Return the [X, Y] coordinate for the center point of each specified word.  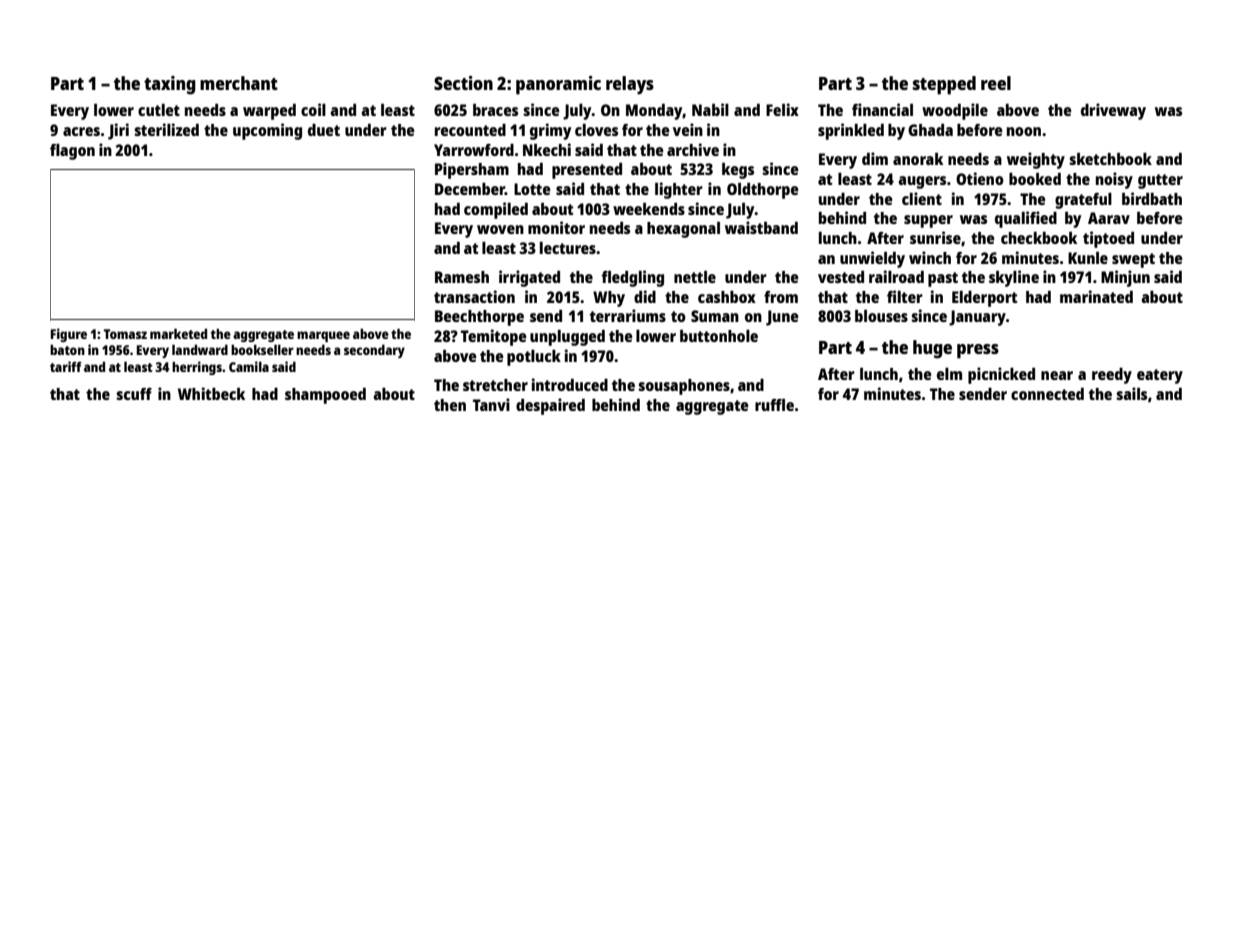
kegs [738, 171]
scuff [134, 394]
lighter [679, 190]
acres [81, 131]
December [470, 189]
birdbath [1152, 198]
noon [1024, 131]
